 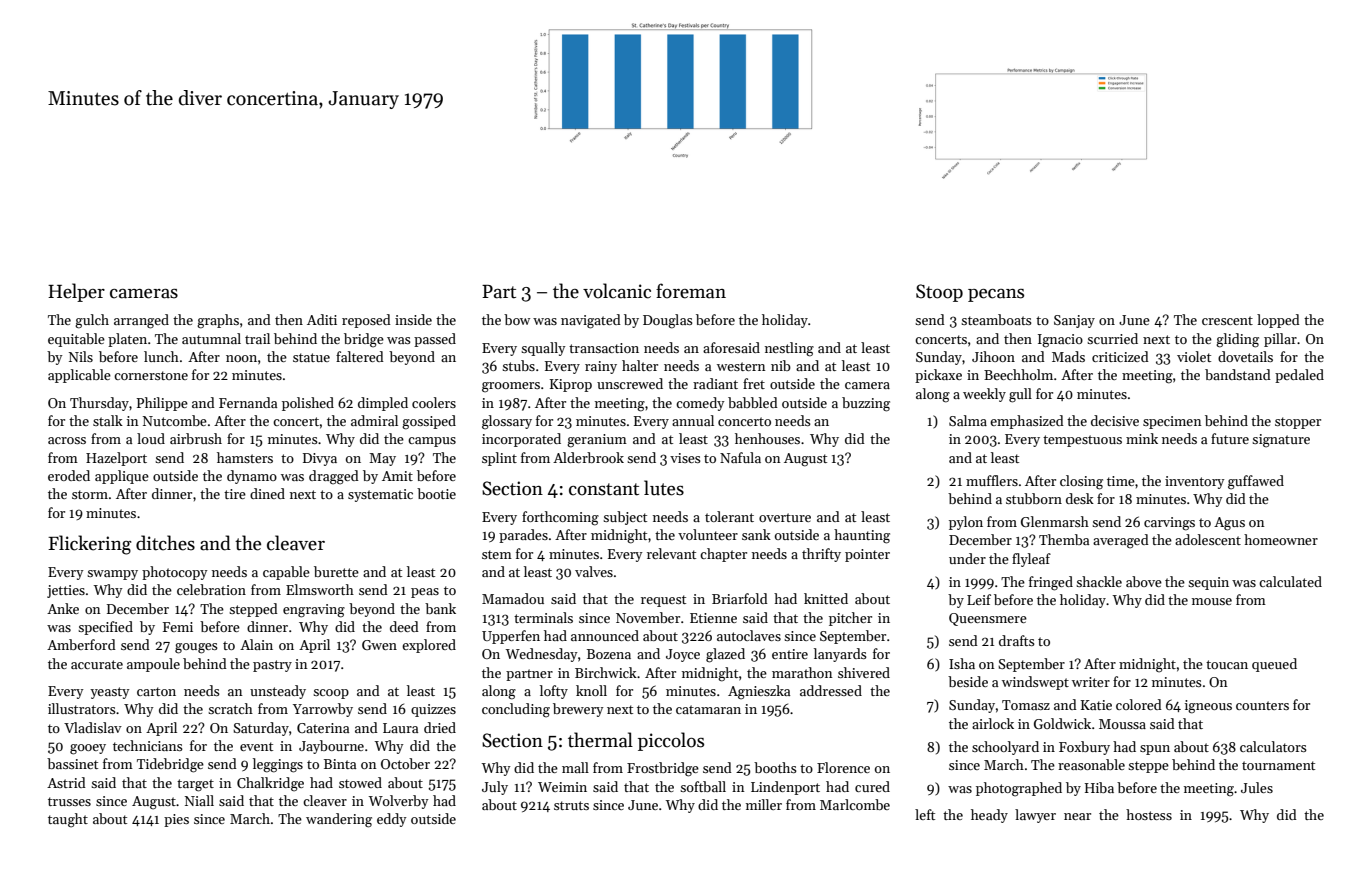 I want to click on taught, so click(x=68, y=820).
